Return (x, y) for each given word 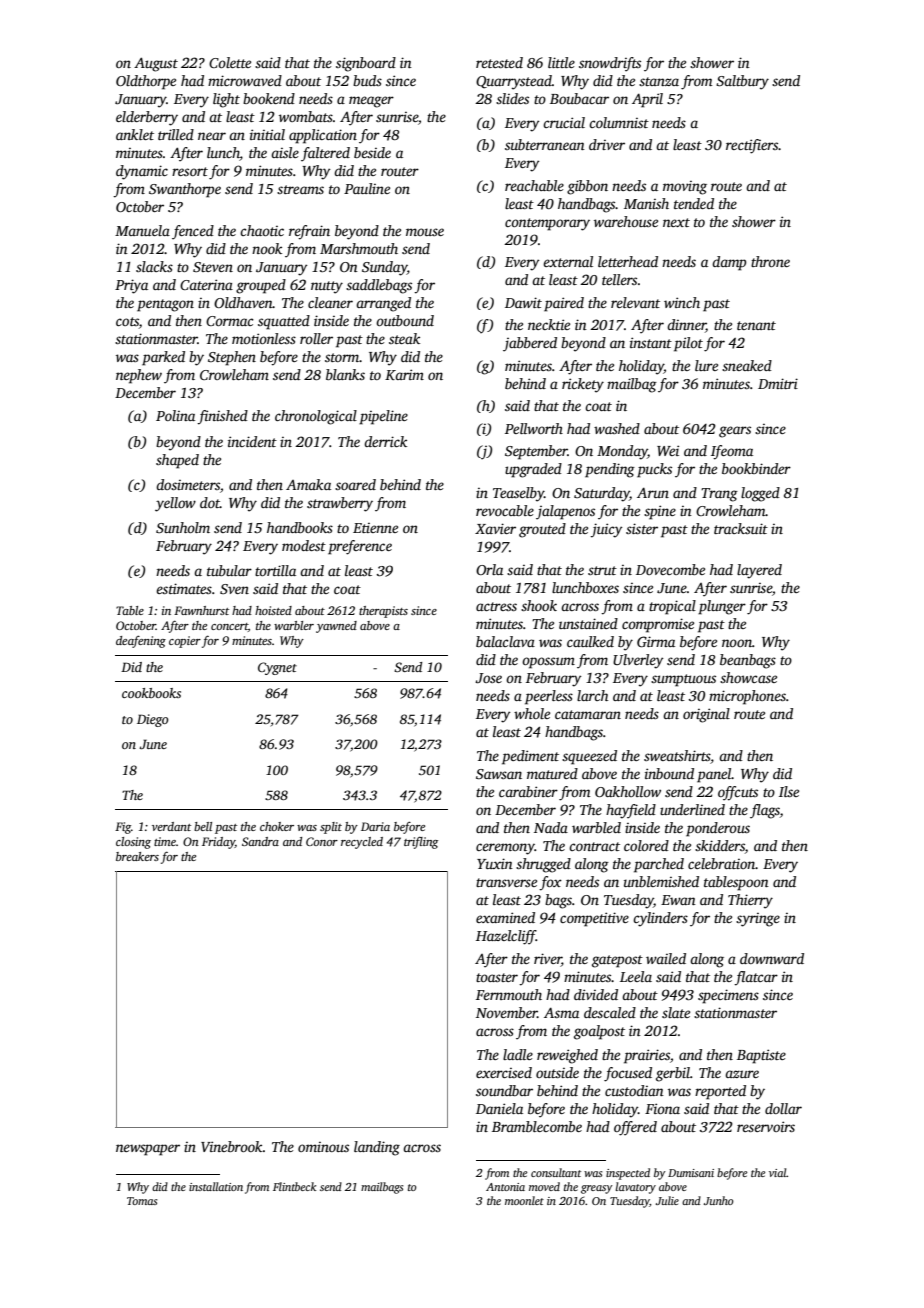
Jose (488, 678)
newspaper (148, 1150)
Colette (230, 62)
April (647, 100)
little (561, 62)
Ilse (789, 791)
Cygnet (277, 668)
